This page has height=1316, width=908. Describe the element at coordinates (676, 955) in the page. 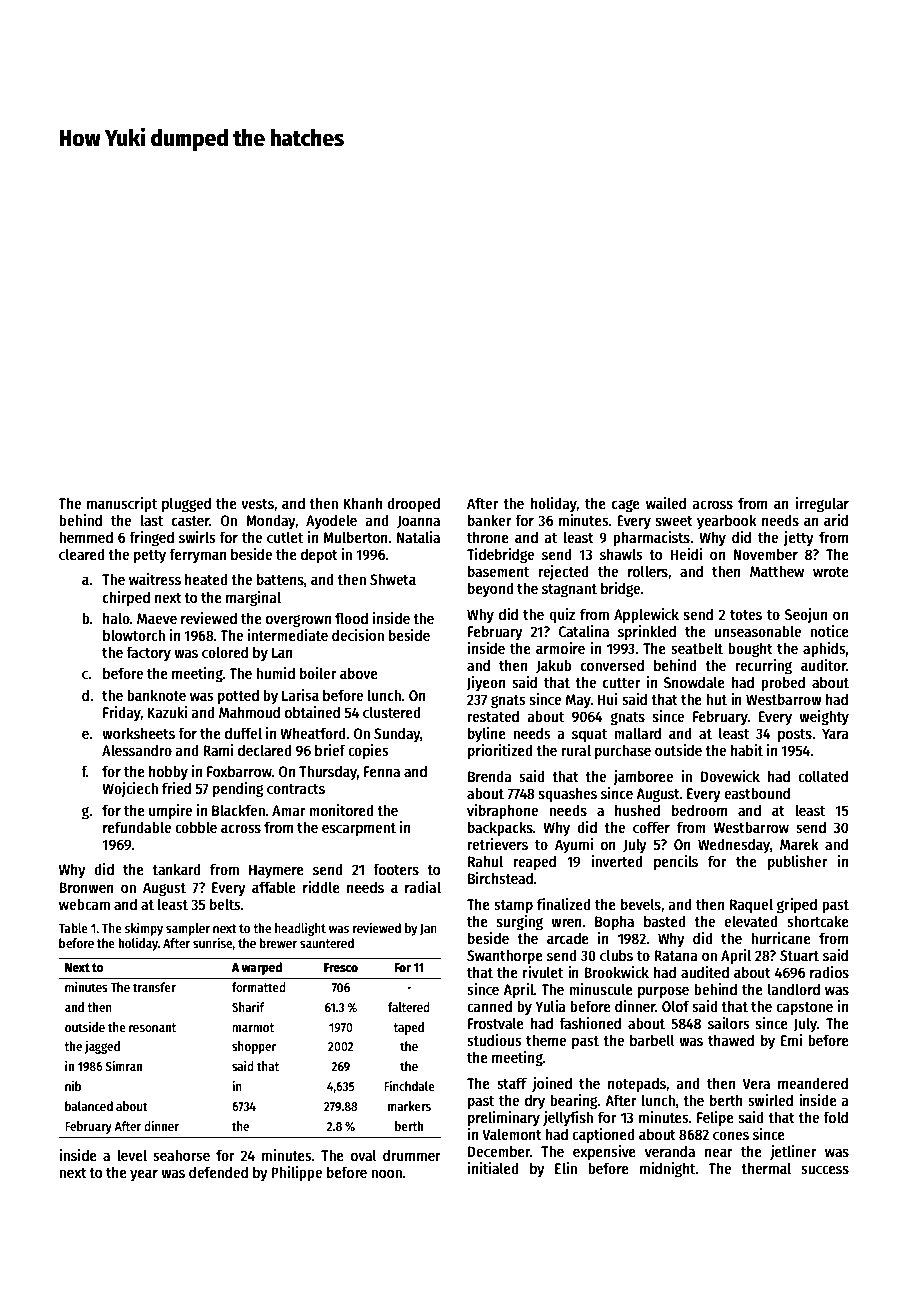

I see `Ratana` at that location.
